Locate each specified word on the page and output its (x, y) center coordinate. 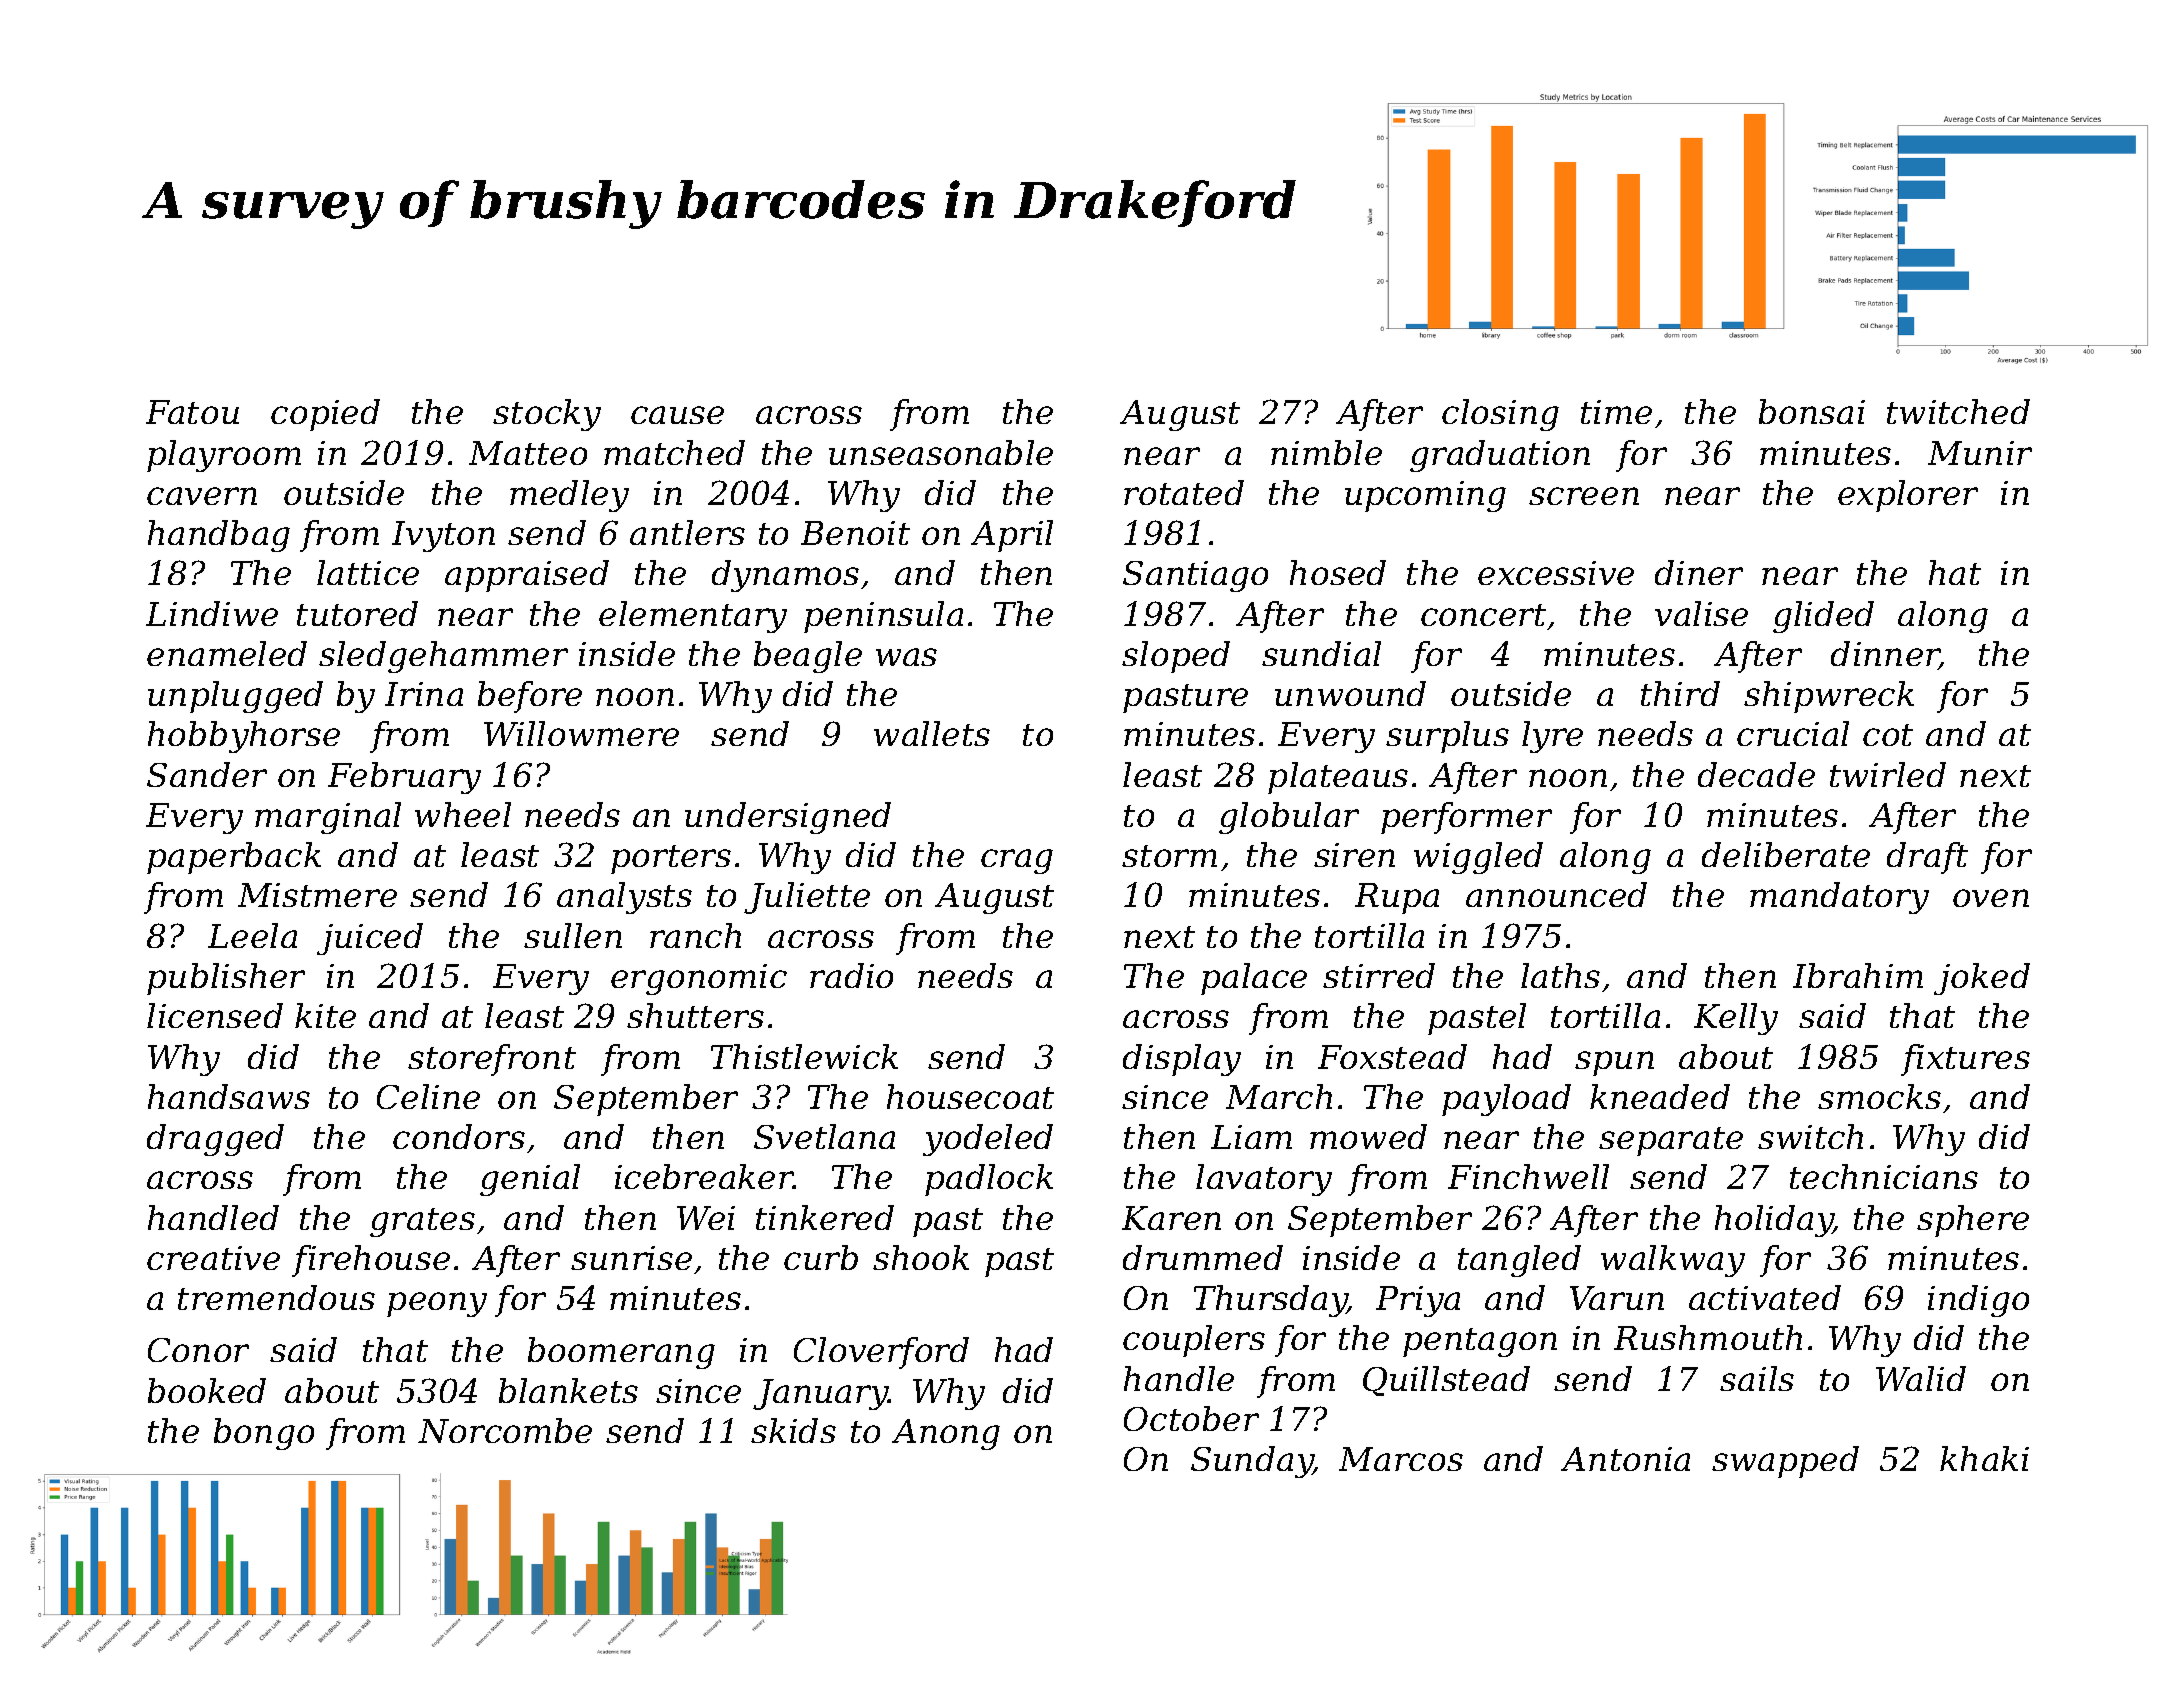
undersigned (788, 818)
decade (1756, 774)
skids (793, 1430)
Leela (252, 935)
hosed (1338, 572)
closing (1500, 415)
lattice (368, 572)
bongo (264, 1434)
